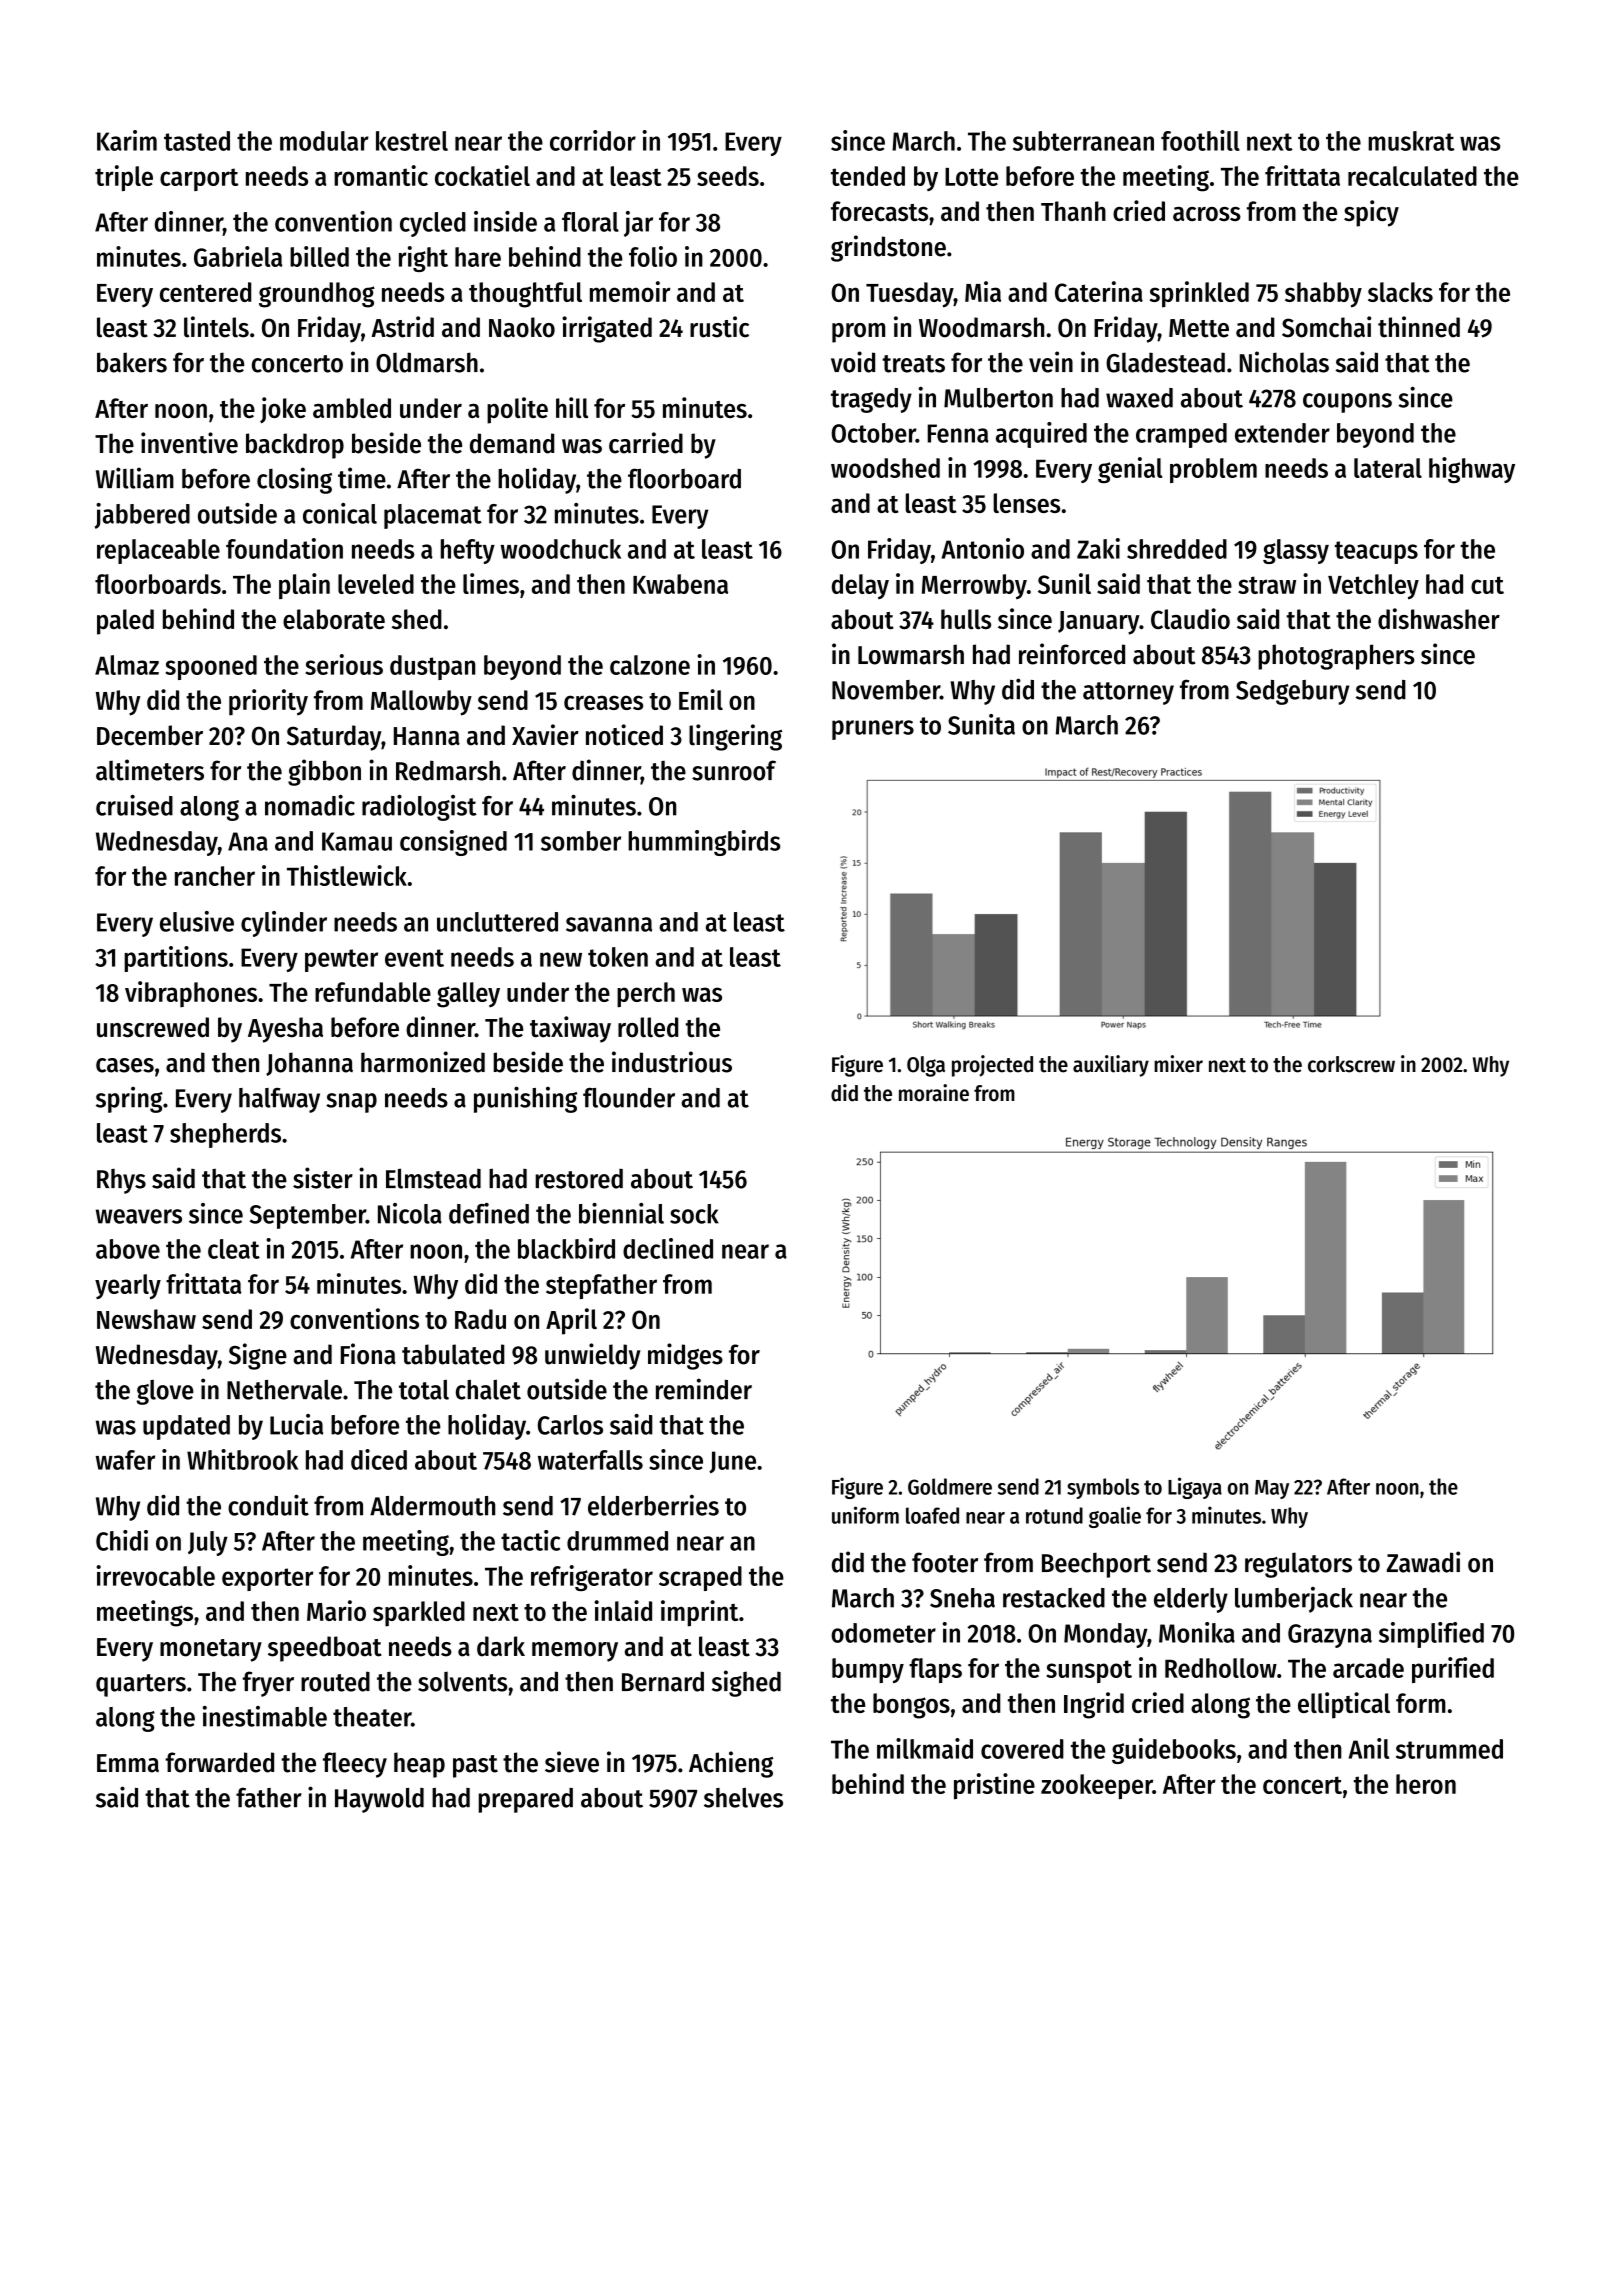 This screenshot has width=1620, height=2292. Describe the element at coordinates (512, 443) in the screenshot. I see `demand` at that location.
